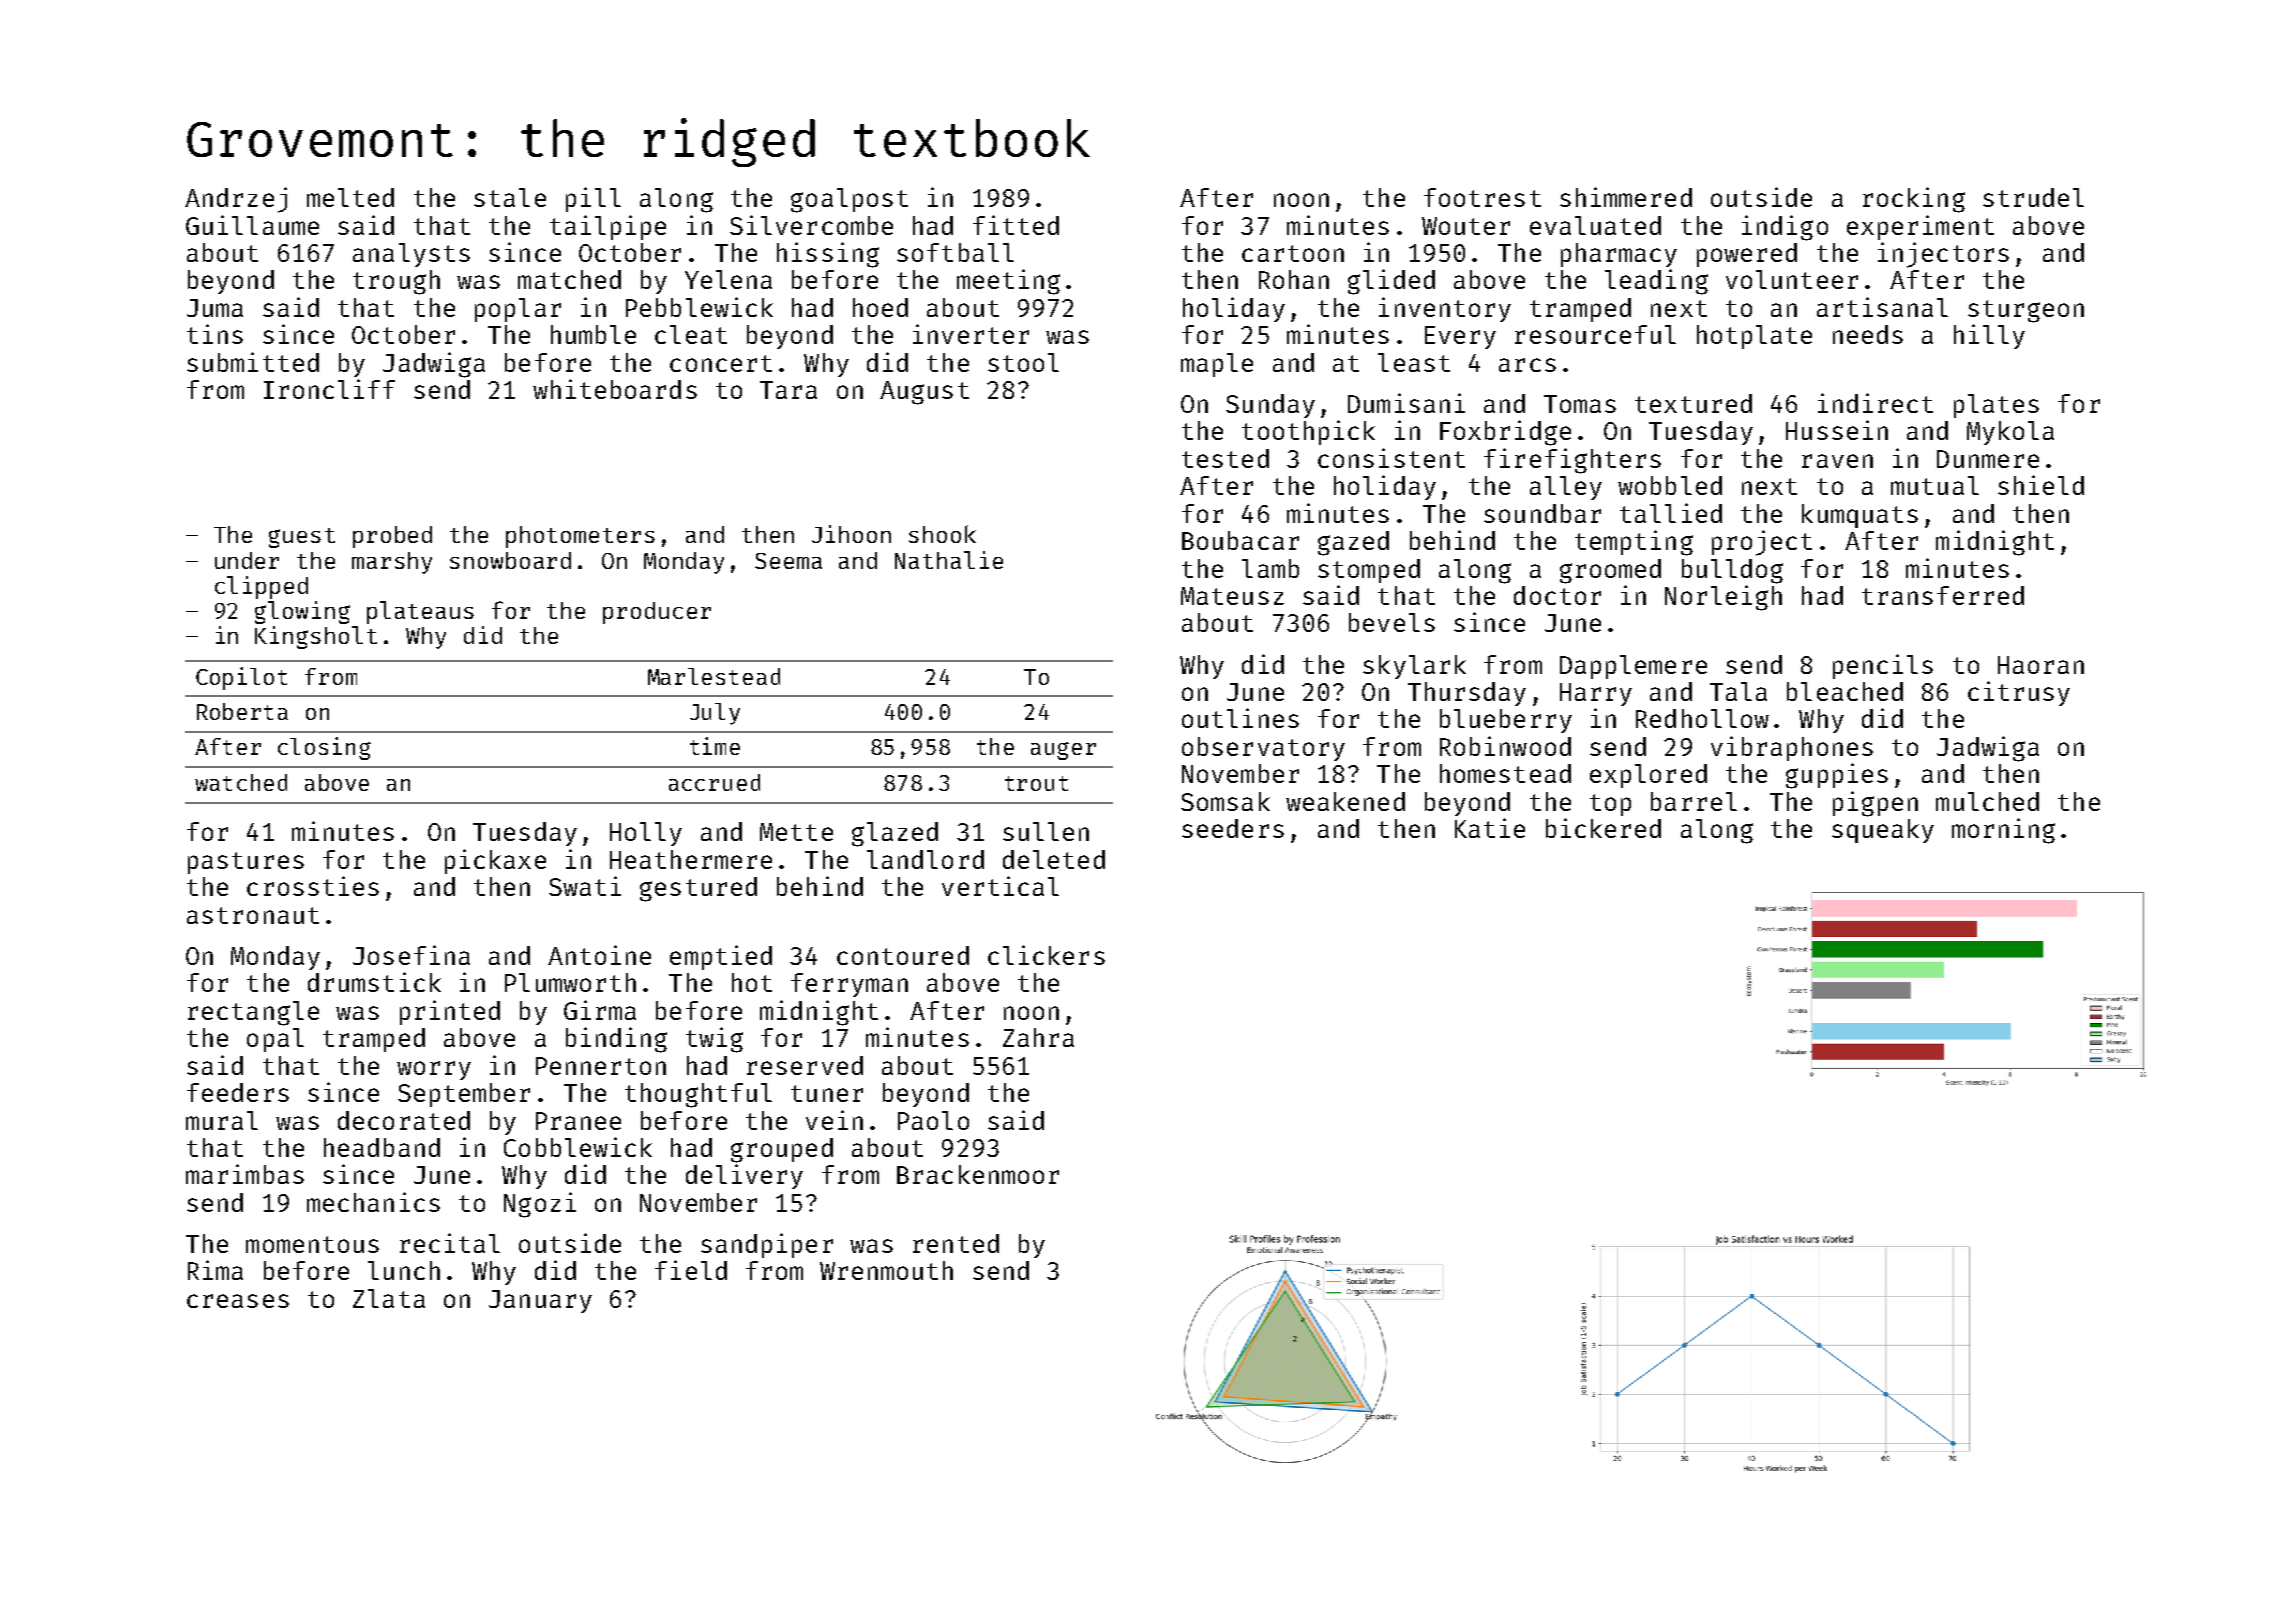 This screenshot has width=2292, height=1620. Describe the element at coordinates (1482, 197) in the screenshot. I see `footrest` at that location.
